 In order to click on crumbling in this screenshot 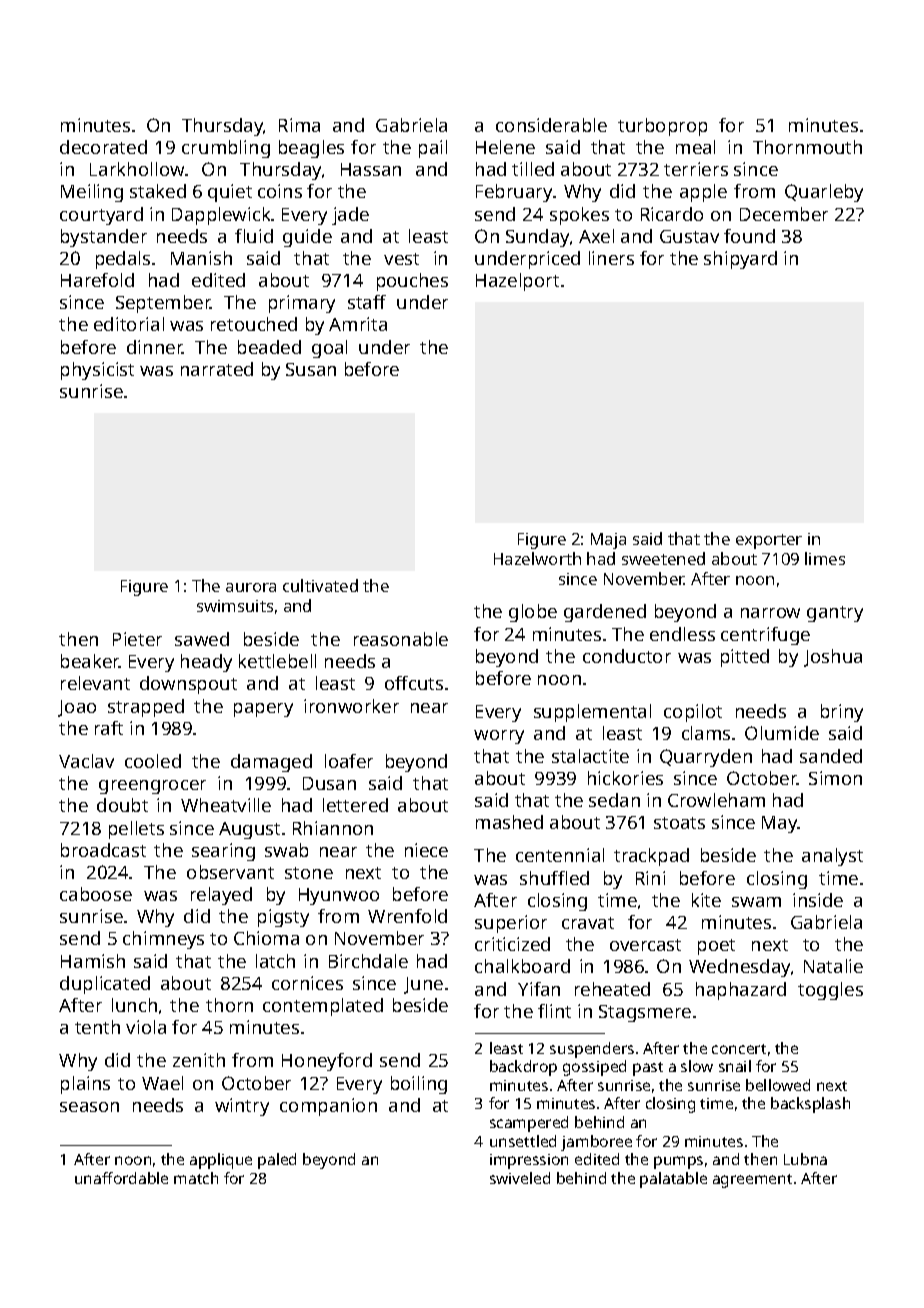, I will do `click(226, 149)`.
